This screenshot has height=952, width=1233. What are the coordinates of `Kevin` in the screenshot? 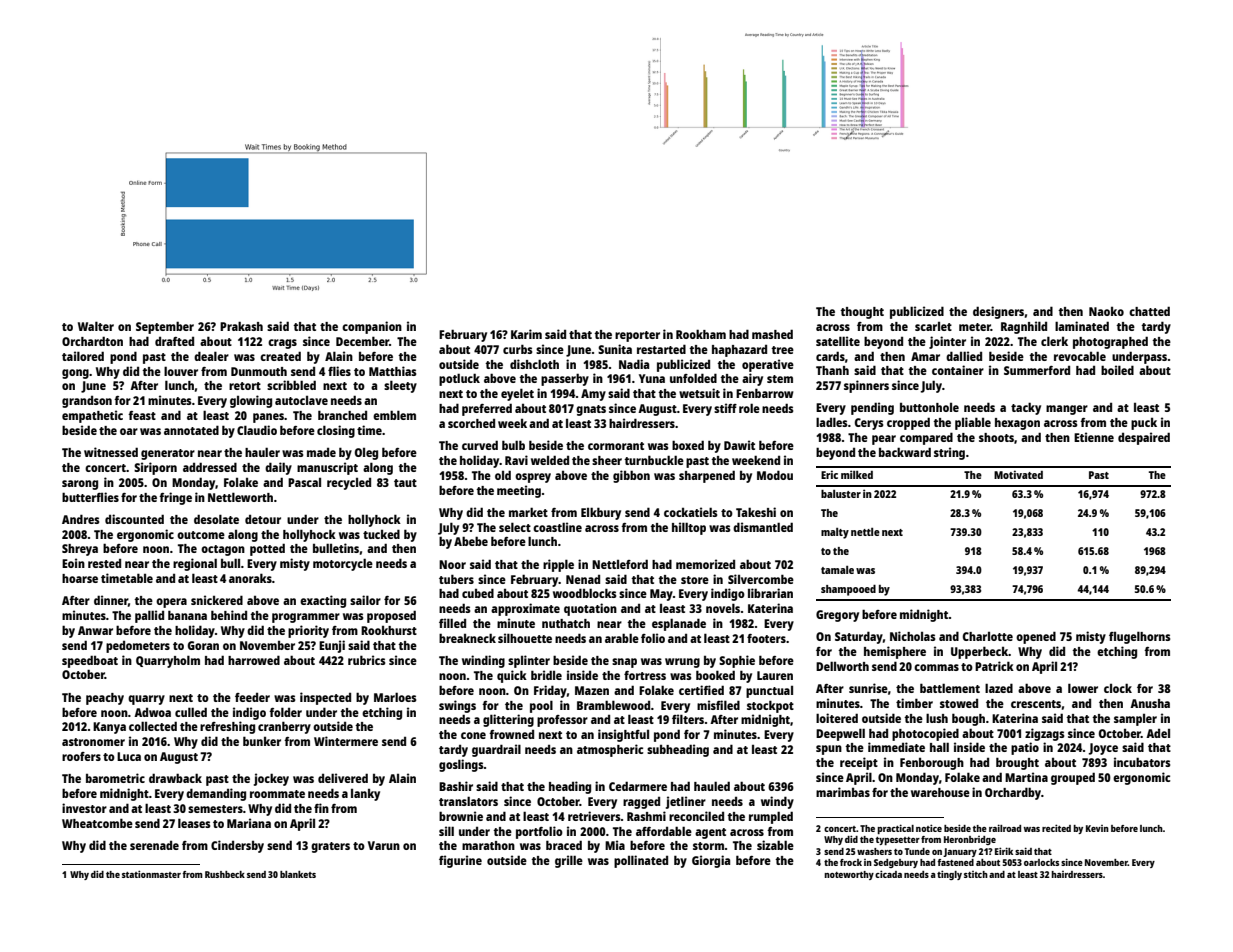 It's located at (1097, 828).
